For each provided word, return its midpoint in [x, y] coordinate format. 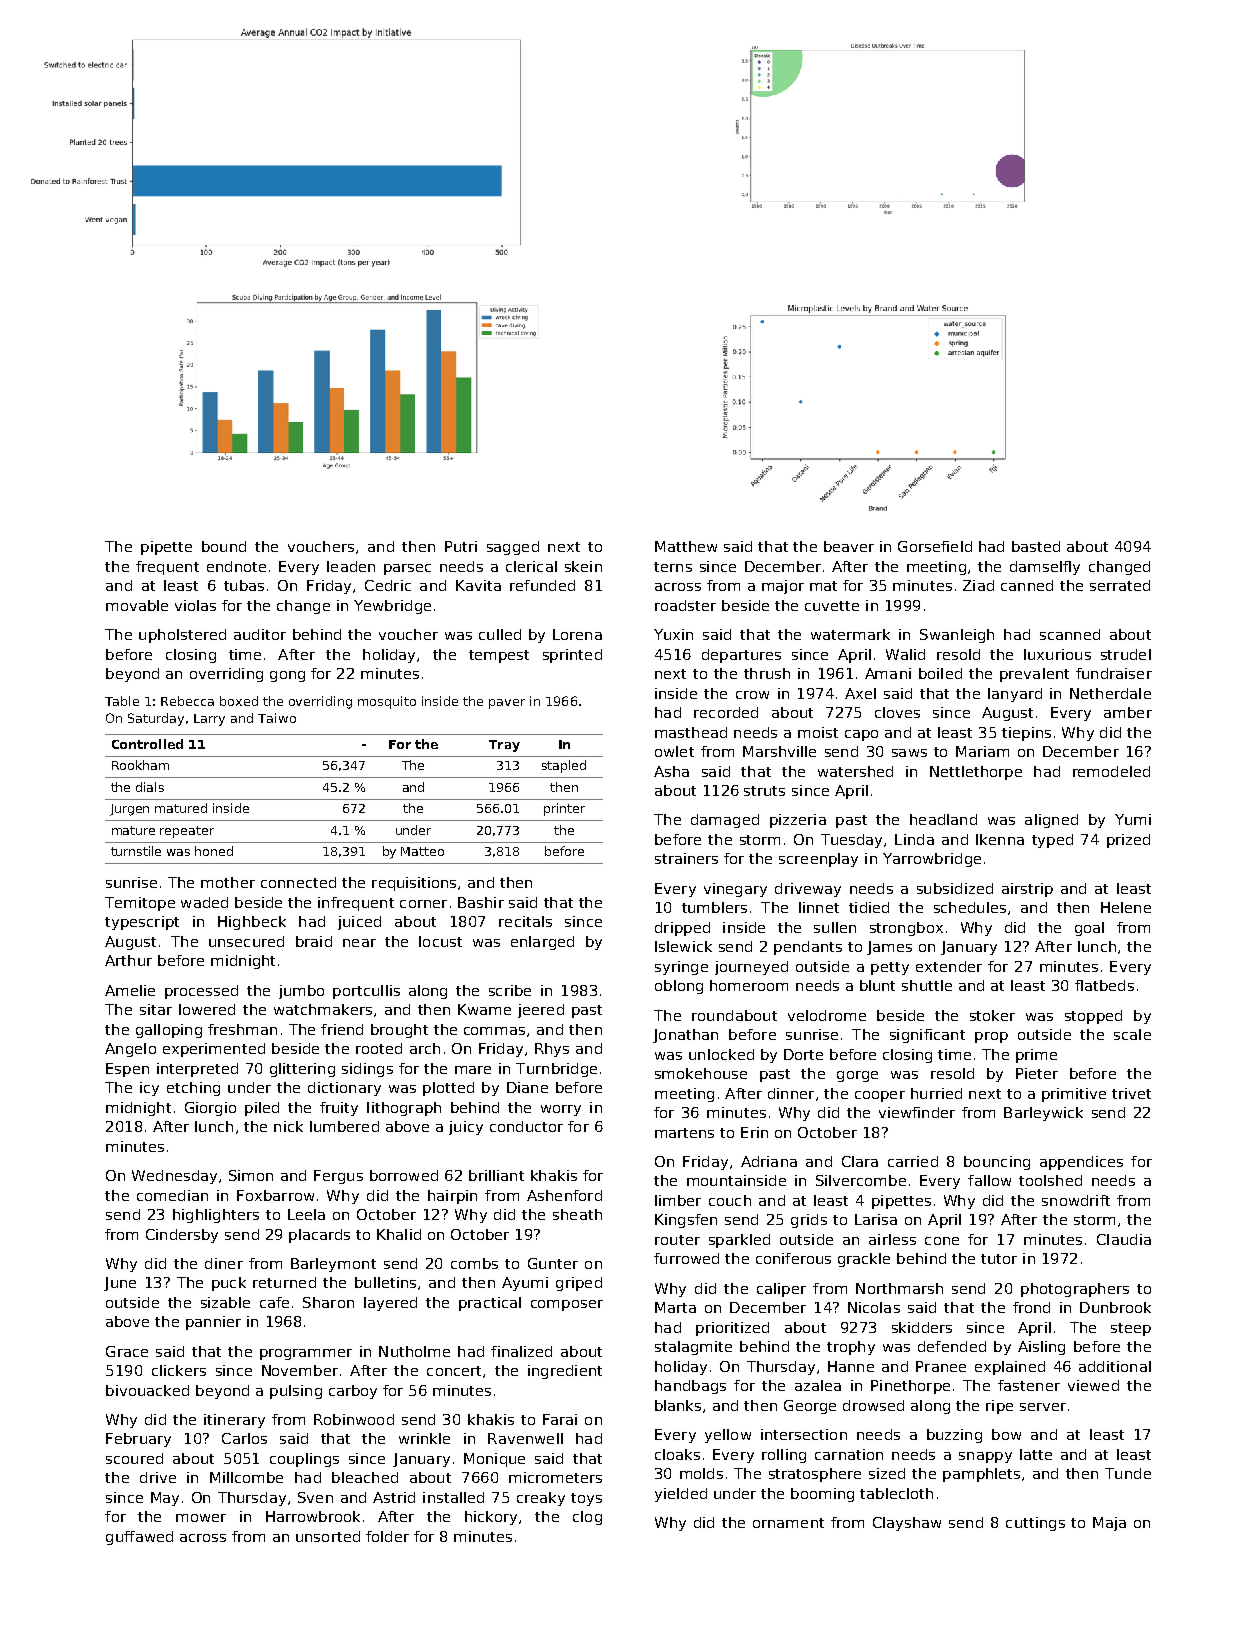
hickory [491, 1518]
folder [387, 1536]
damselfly [1045, 568]
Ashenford [564, 1195]
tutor [999, 1259]
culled [500, 634]
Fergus [338, 1177]
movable [137, 605]
